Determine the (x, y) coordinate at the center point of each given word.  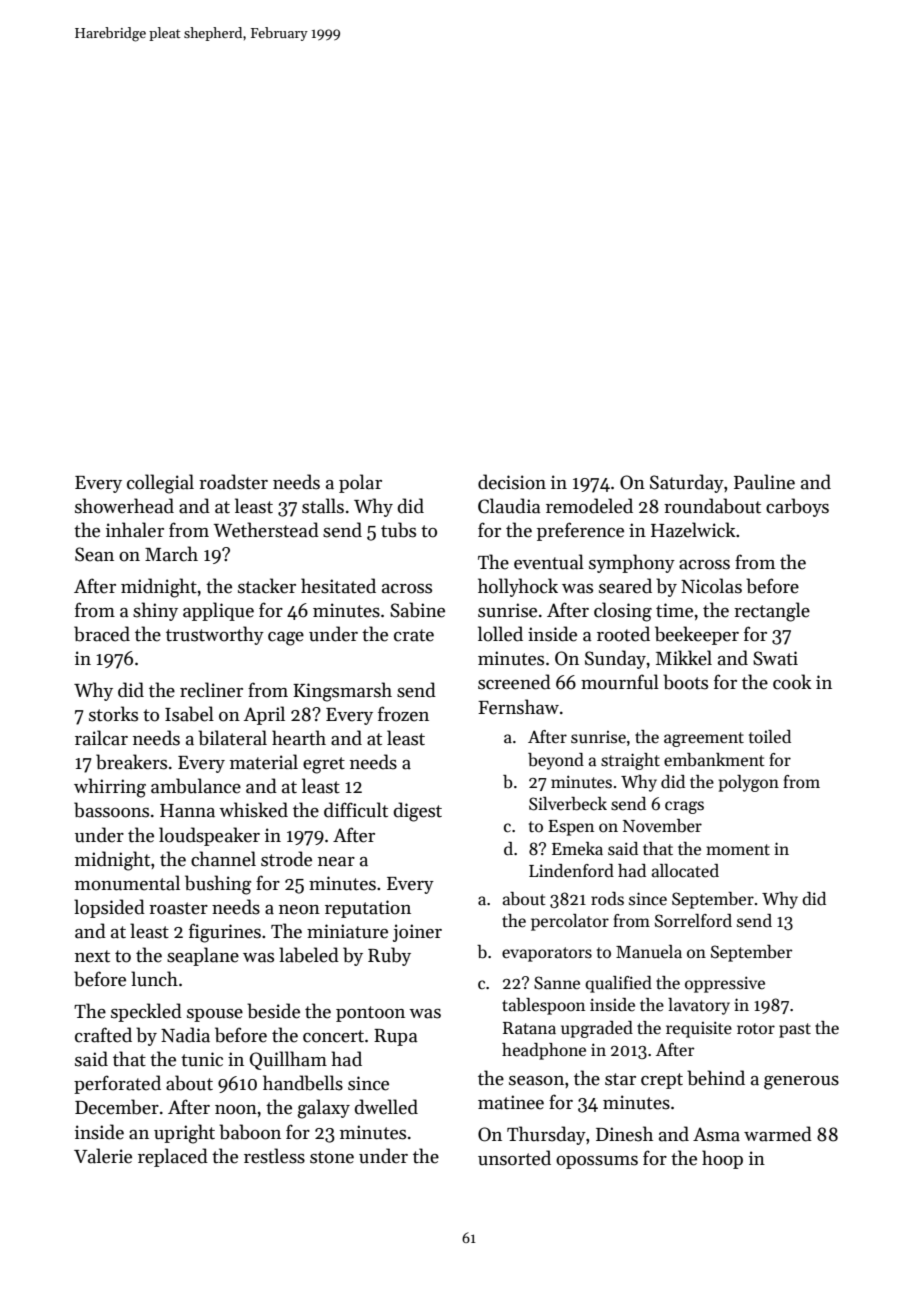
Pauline (764, 482)
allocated (685, 871)
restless (274, 1156)
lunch (154, 979)
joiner (417, 933)
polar (360, 483)
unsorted (514, 1158)
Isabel (189, 714)
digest (418, 812)
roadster (233, 482)
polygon (749, 783)
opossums (597, 1162)
